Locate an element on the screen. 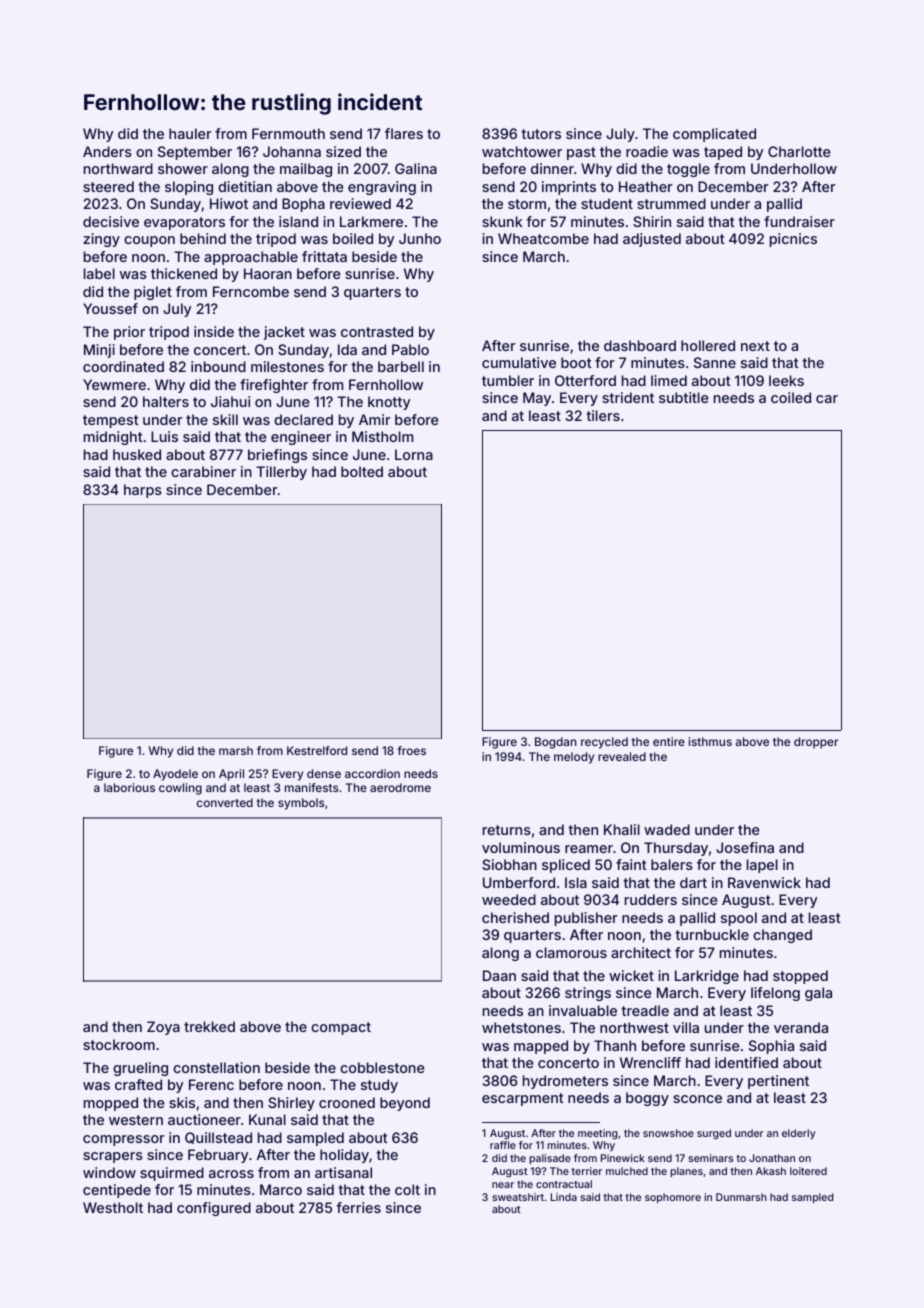  contrasted is located at coordinates (377, 331).
